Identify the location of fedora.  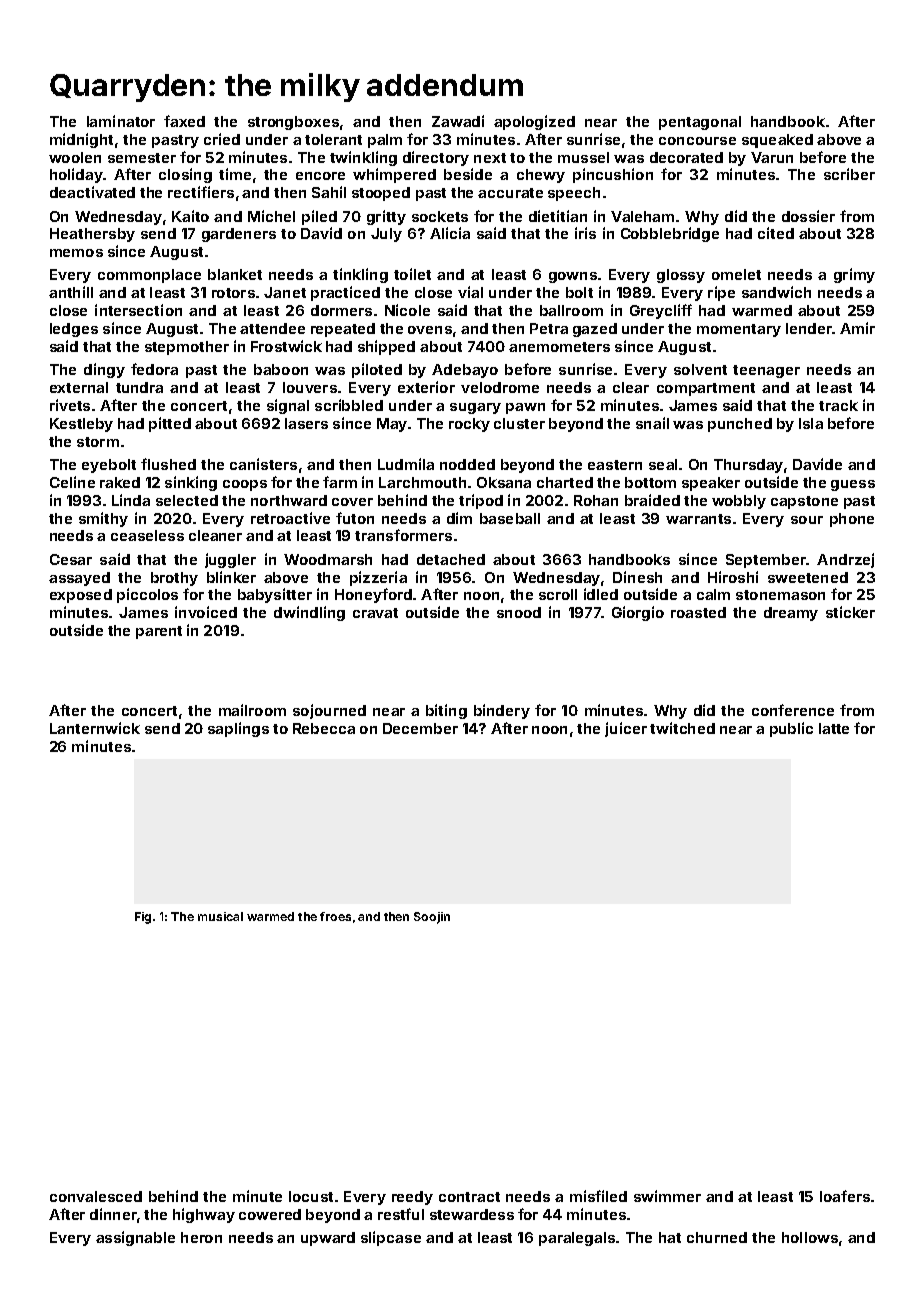
(154, 369).
